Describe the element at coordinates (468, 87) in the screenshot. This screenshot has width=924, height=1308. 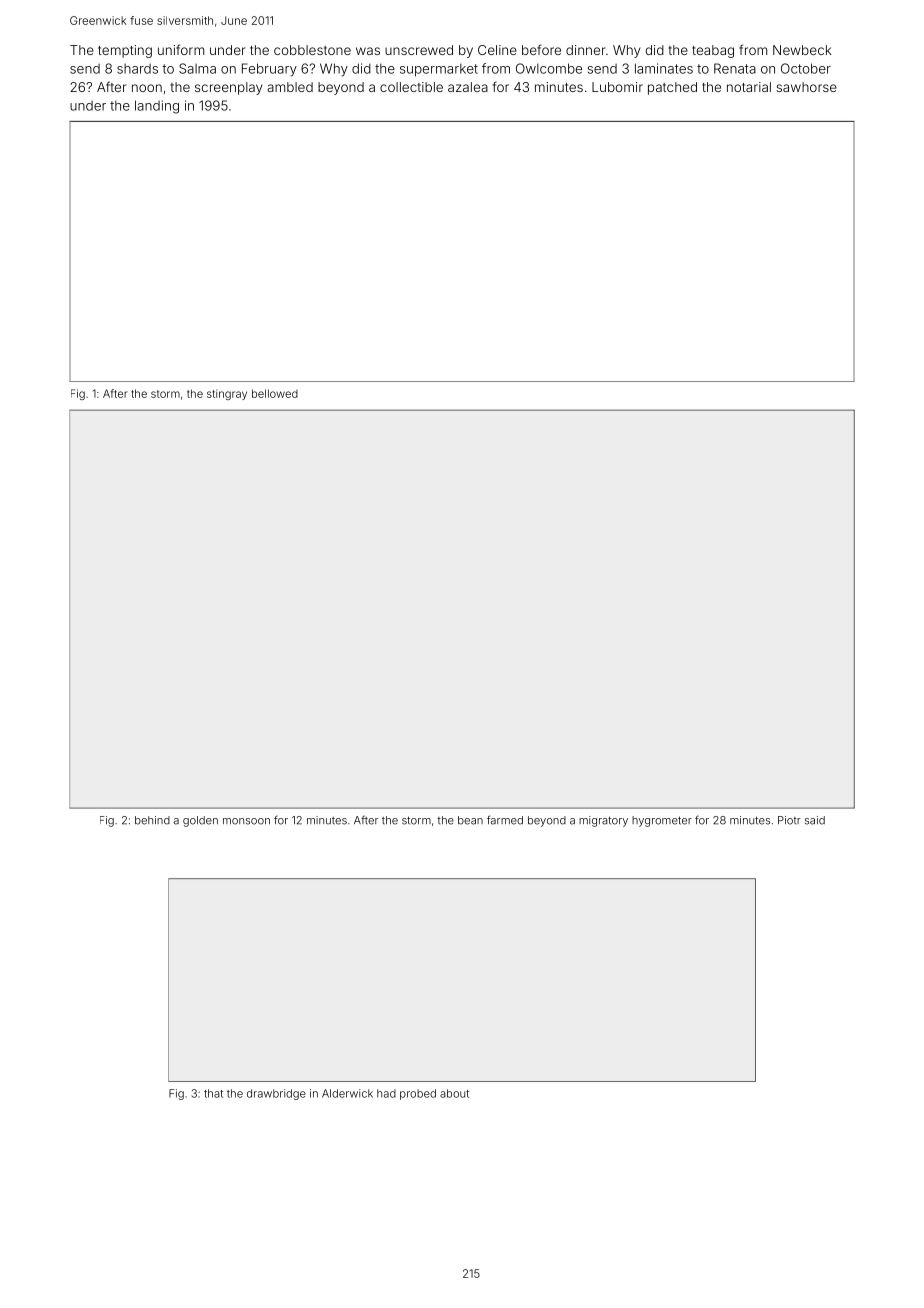
I see `azalea` at that location.
